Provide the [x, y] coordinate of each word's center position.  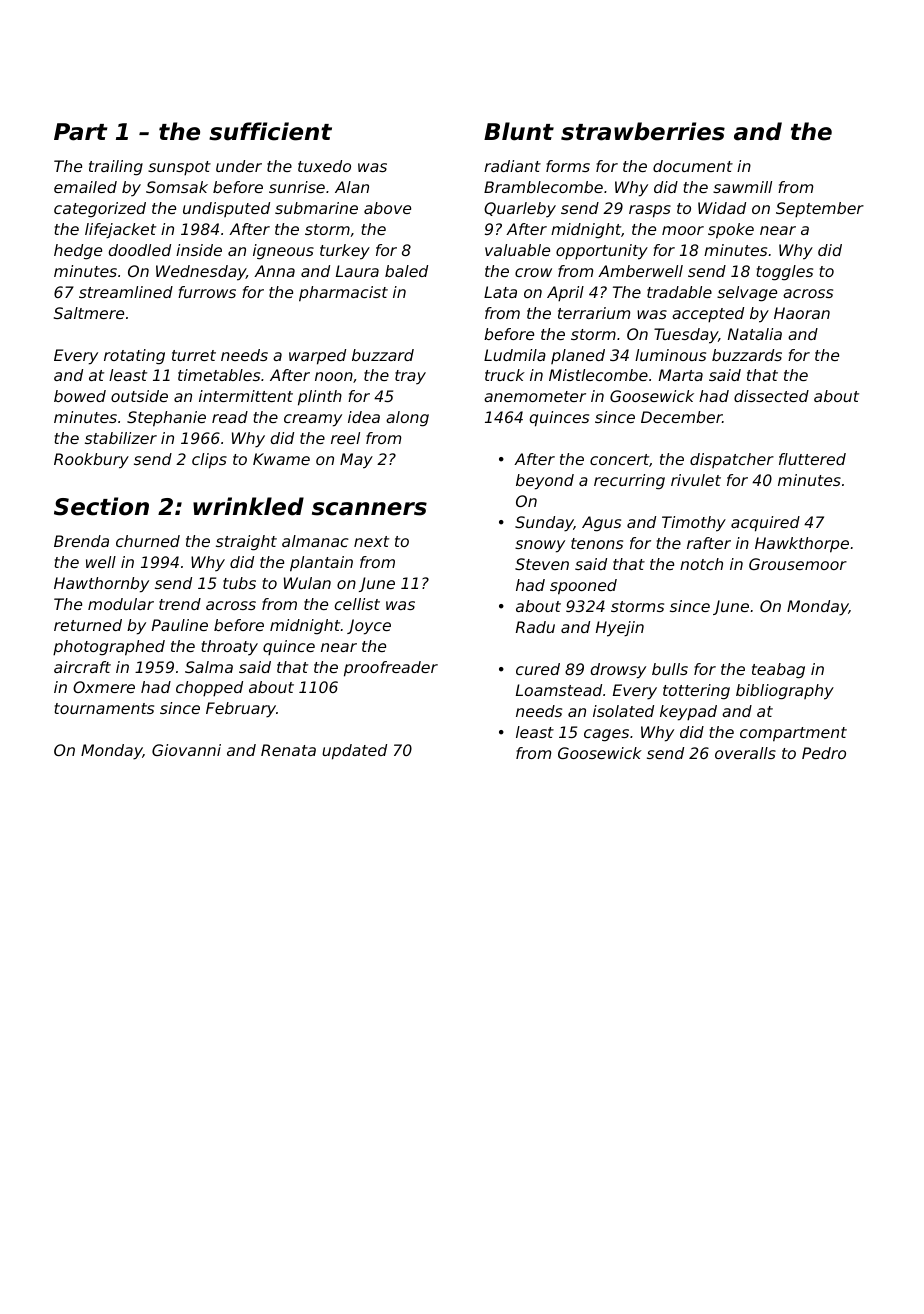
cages [606, 735]
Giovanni [186, 750]
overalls [745, 753]
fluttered [812, 459]
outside [139, 396]
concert [619, 459]
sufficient [270, 131]
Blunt [519, 131]
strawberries [643, 131]
